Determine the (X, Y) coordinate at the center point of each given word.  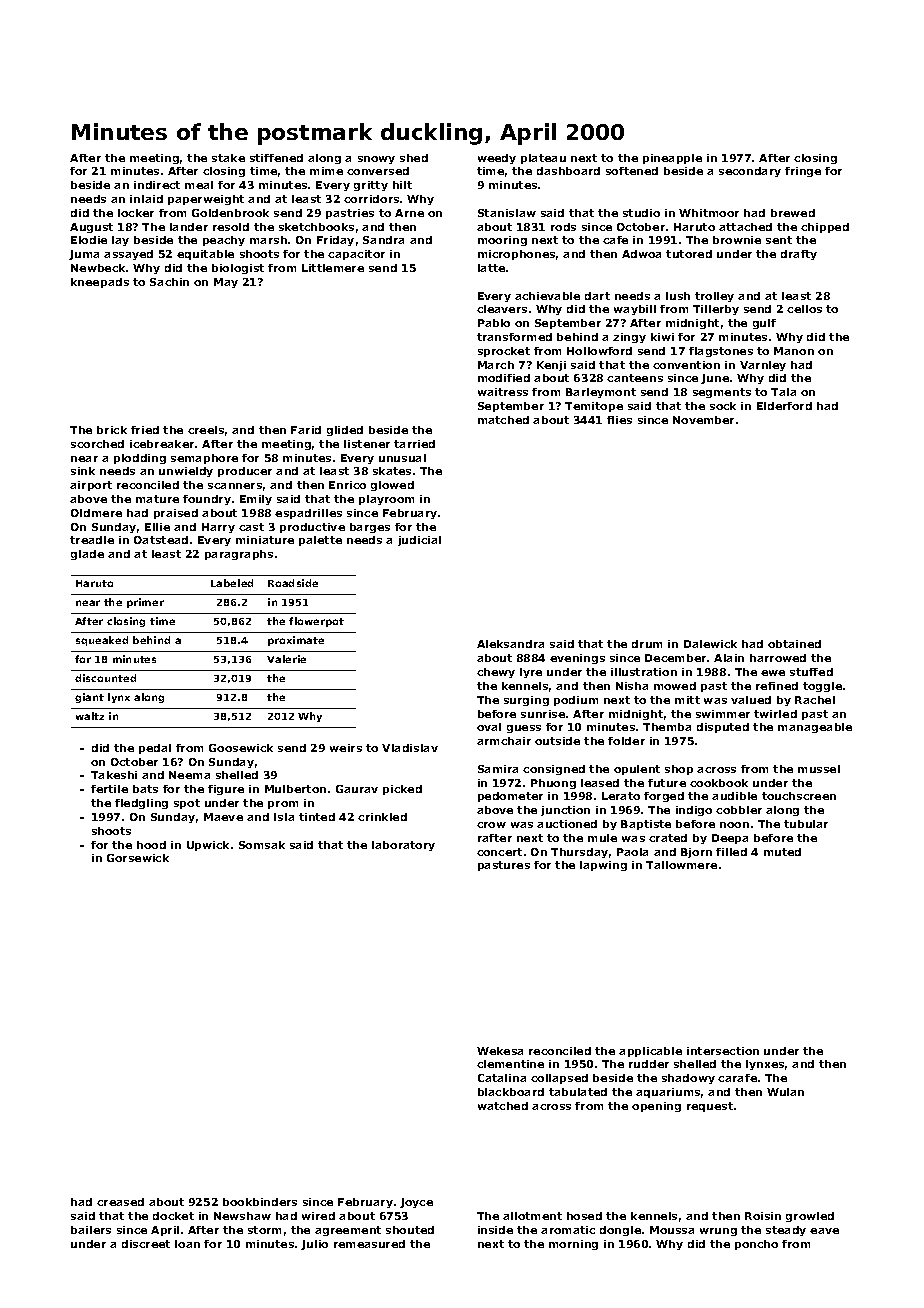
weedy (497, 159)
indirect (157, 185)
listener (367, 444)
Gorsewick (138, 858)
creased (120, 1202)
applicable (650, 1052)
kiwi (662, 337)
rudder (649, 1064)
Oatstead (161, 540)
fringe (803, 172)
